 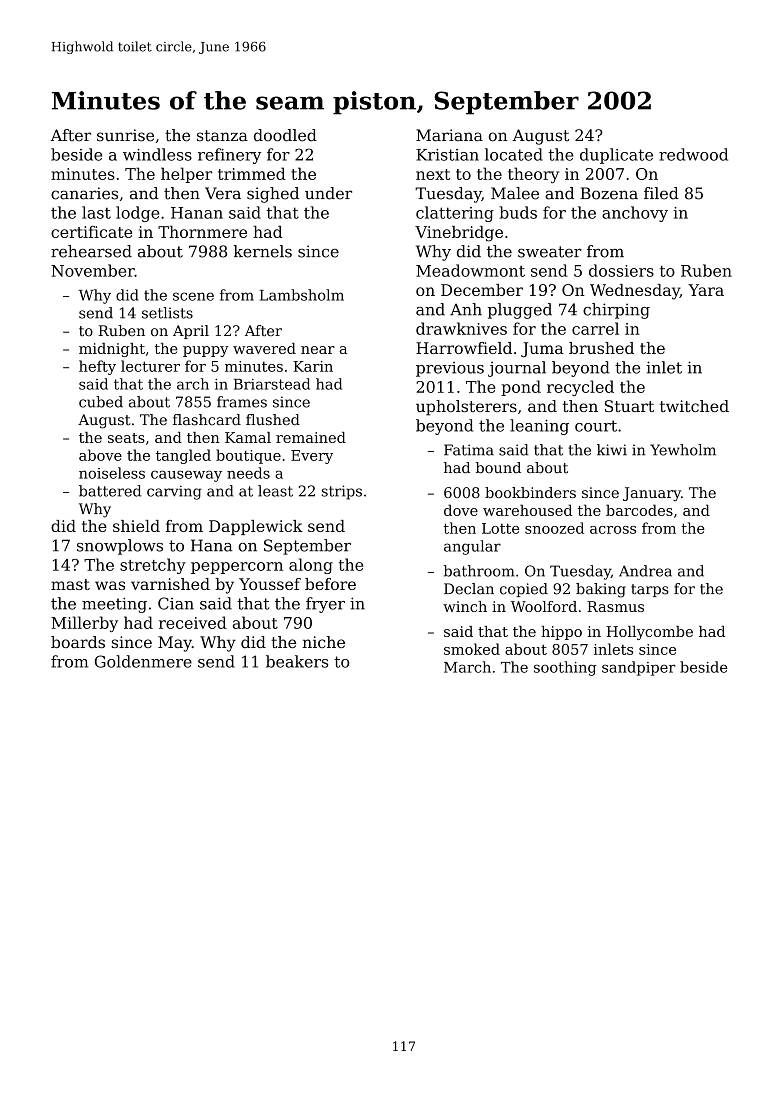 What do you see at coordinates (143, 661) in the document?
I see `Goldenmere` at bounding box center [143, 661].
